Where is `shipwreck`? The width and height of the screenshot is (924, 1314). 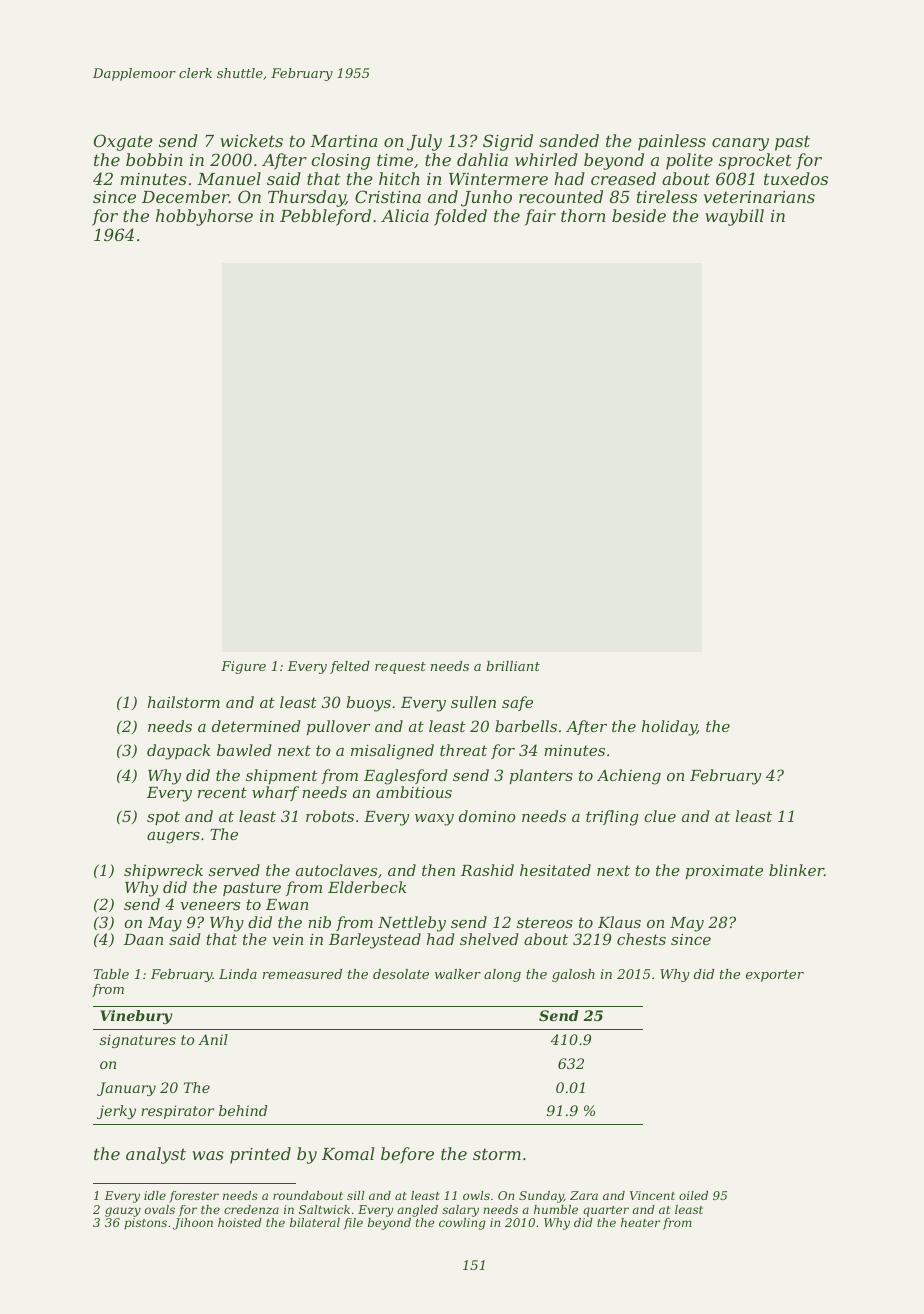
shipwreck is located at coordinates (163, 871).
